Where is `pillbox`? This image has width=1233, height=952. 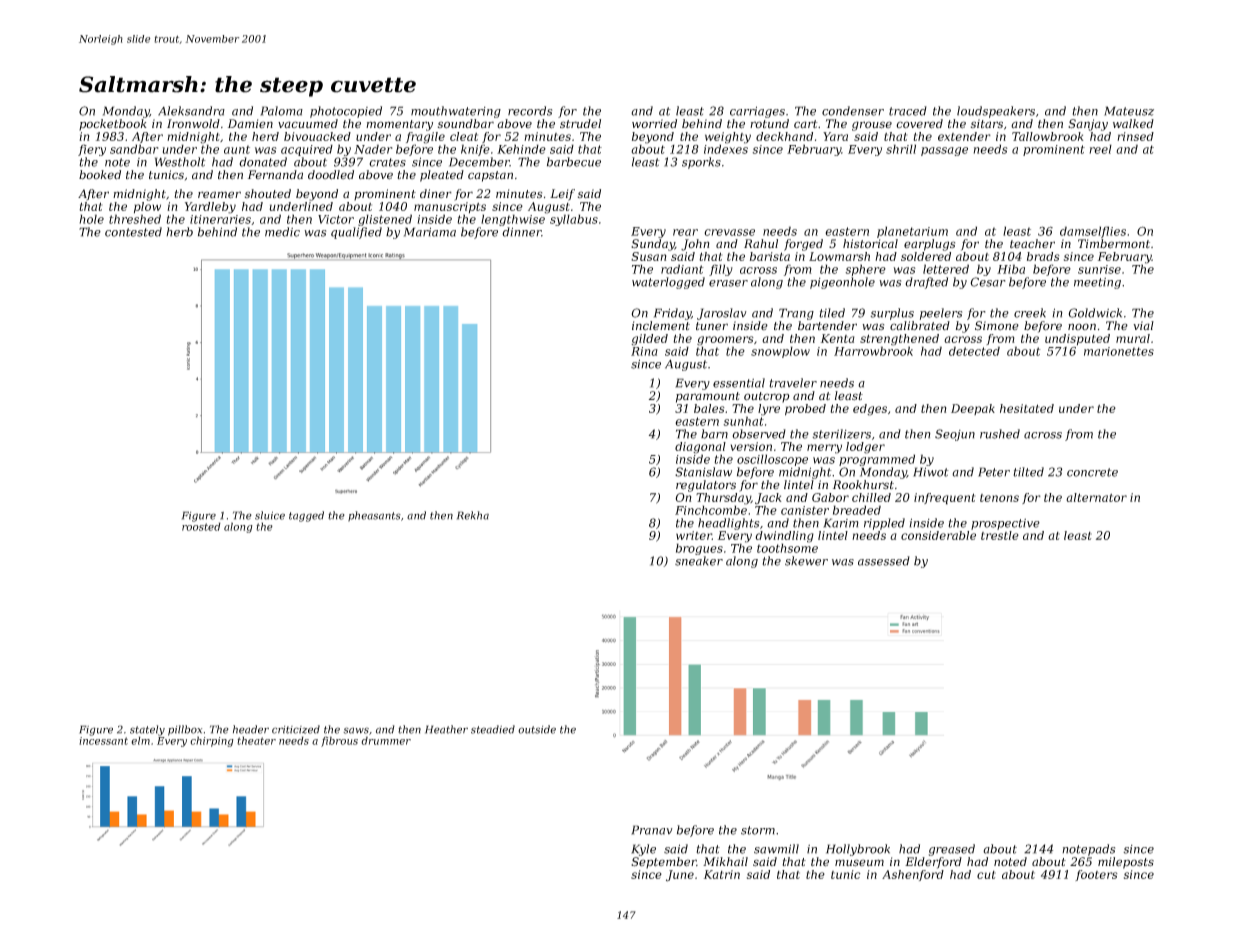
pillbox is located at coordinates (185, 730).
